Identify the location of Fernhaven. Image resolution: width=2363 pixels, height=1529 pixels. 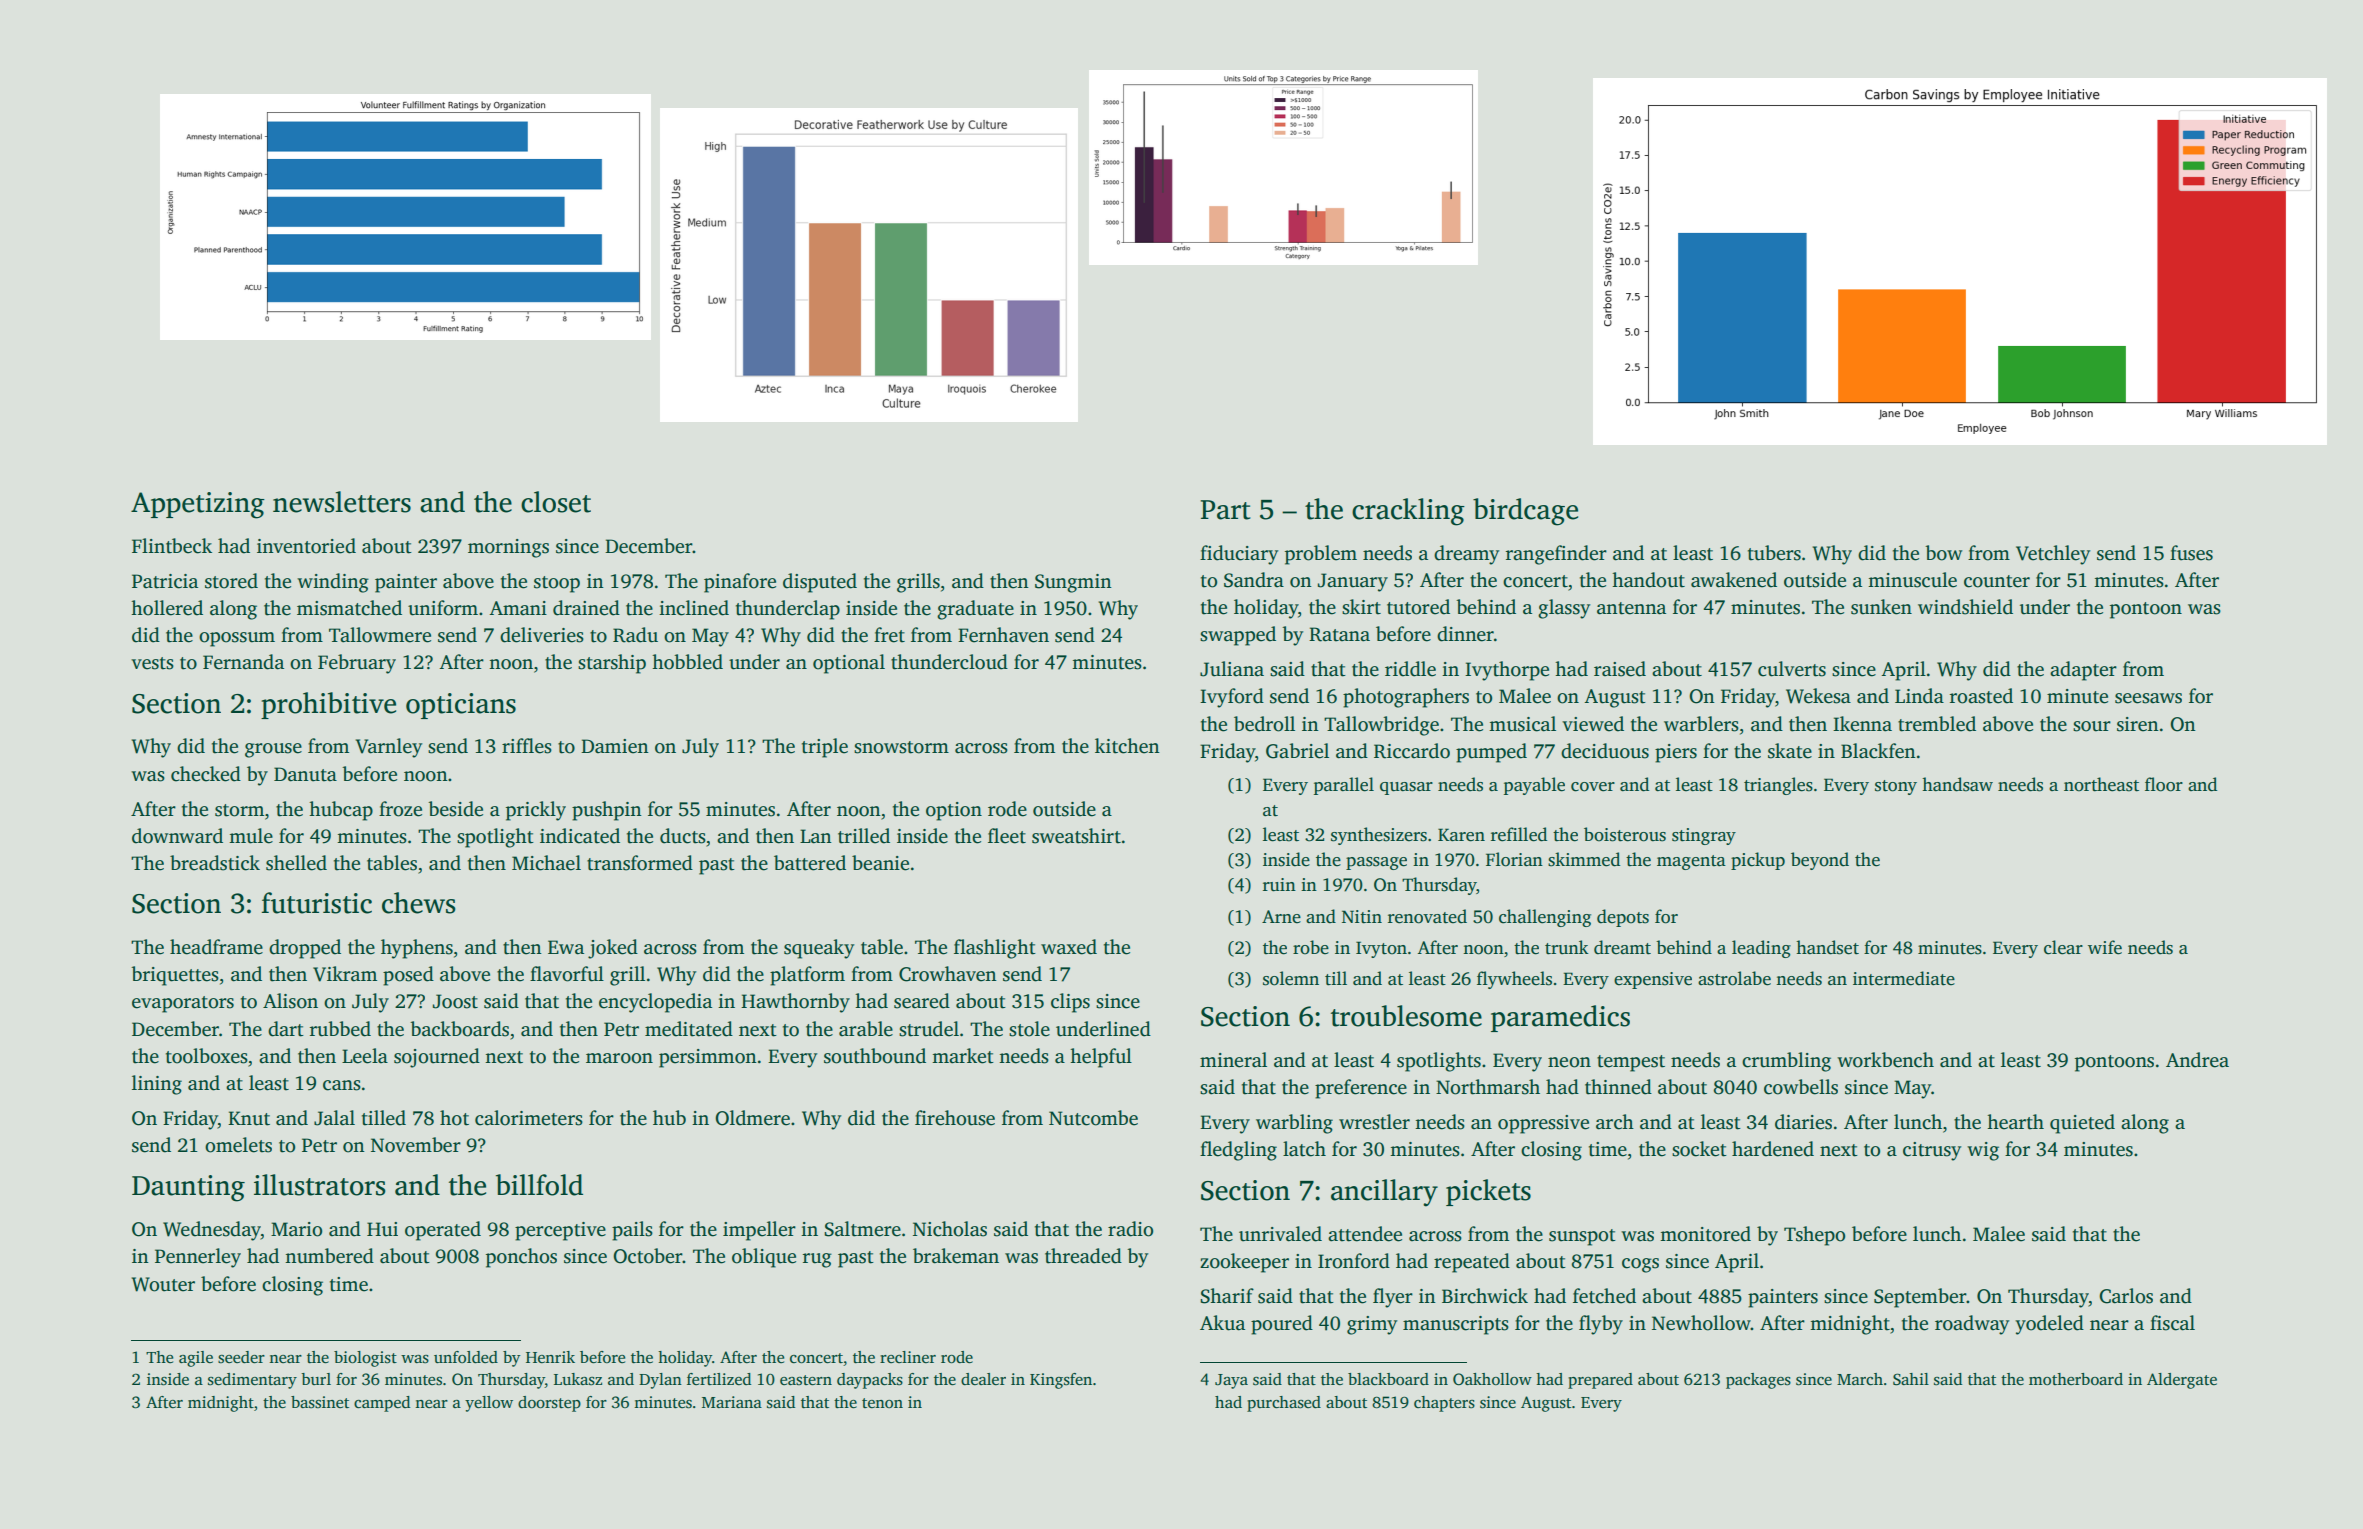
(1003, 635).
